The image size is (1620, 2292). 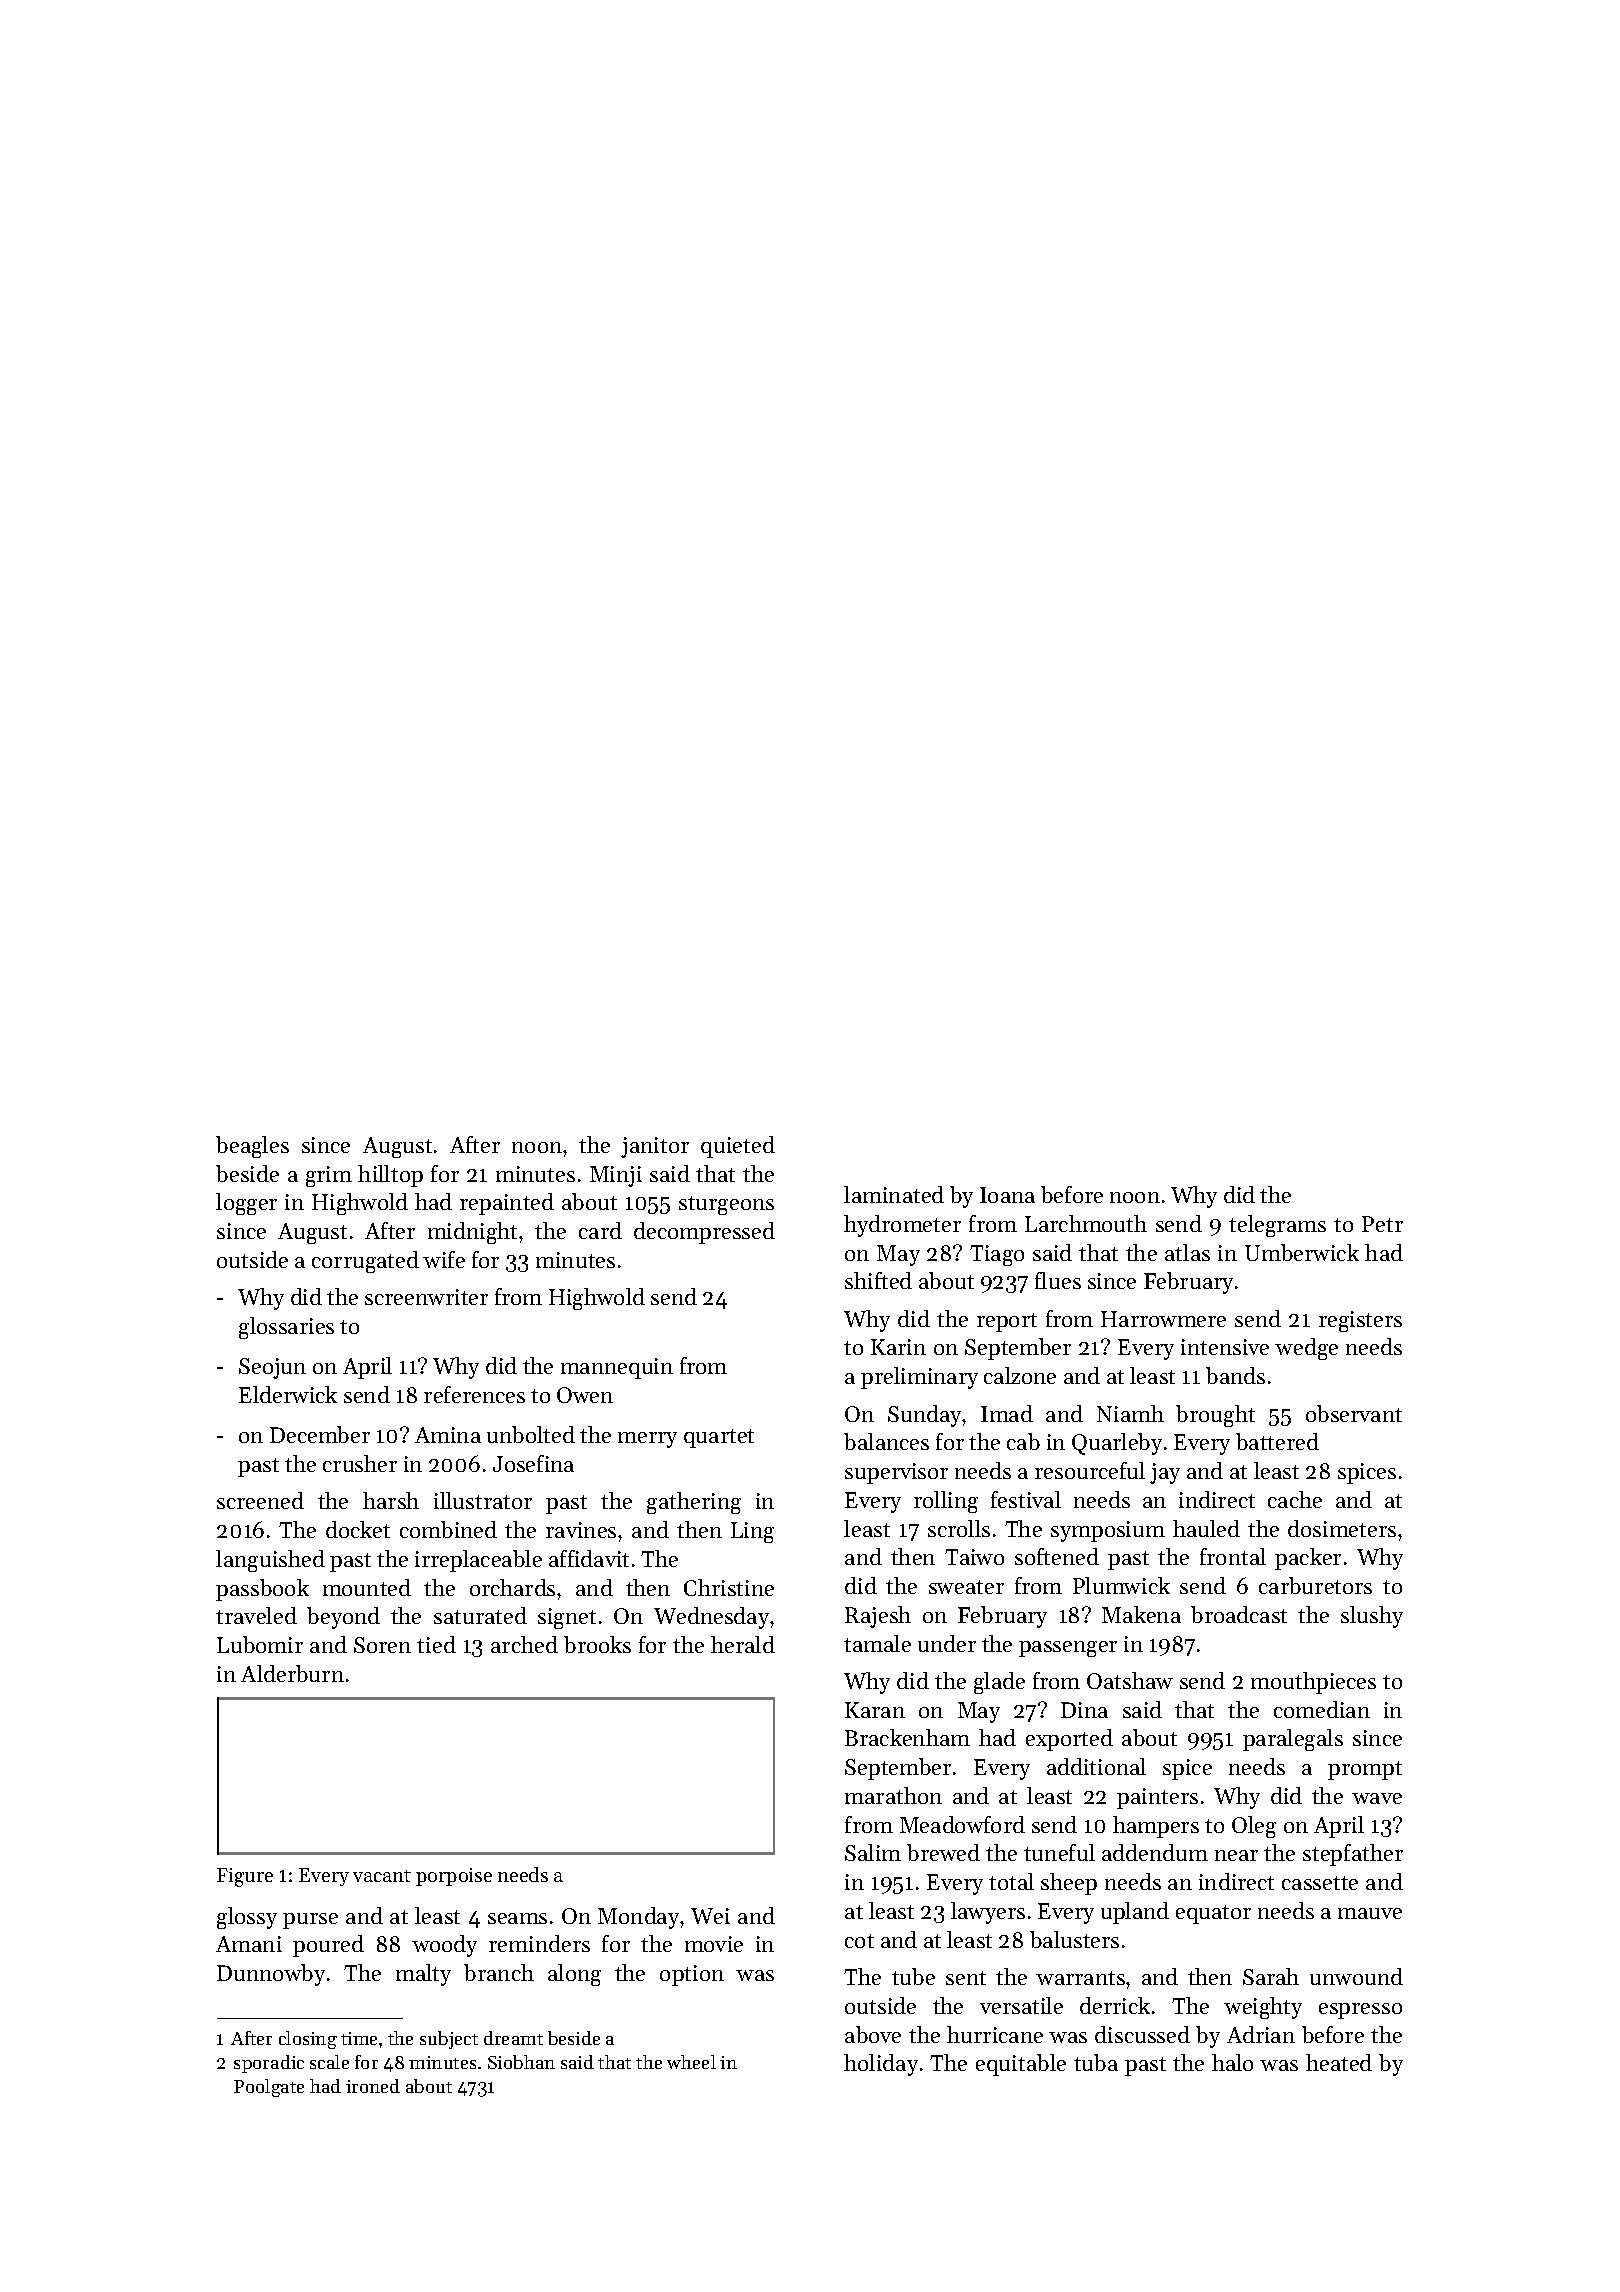 I want to click on beagles, so click(x=252, y=1147).
